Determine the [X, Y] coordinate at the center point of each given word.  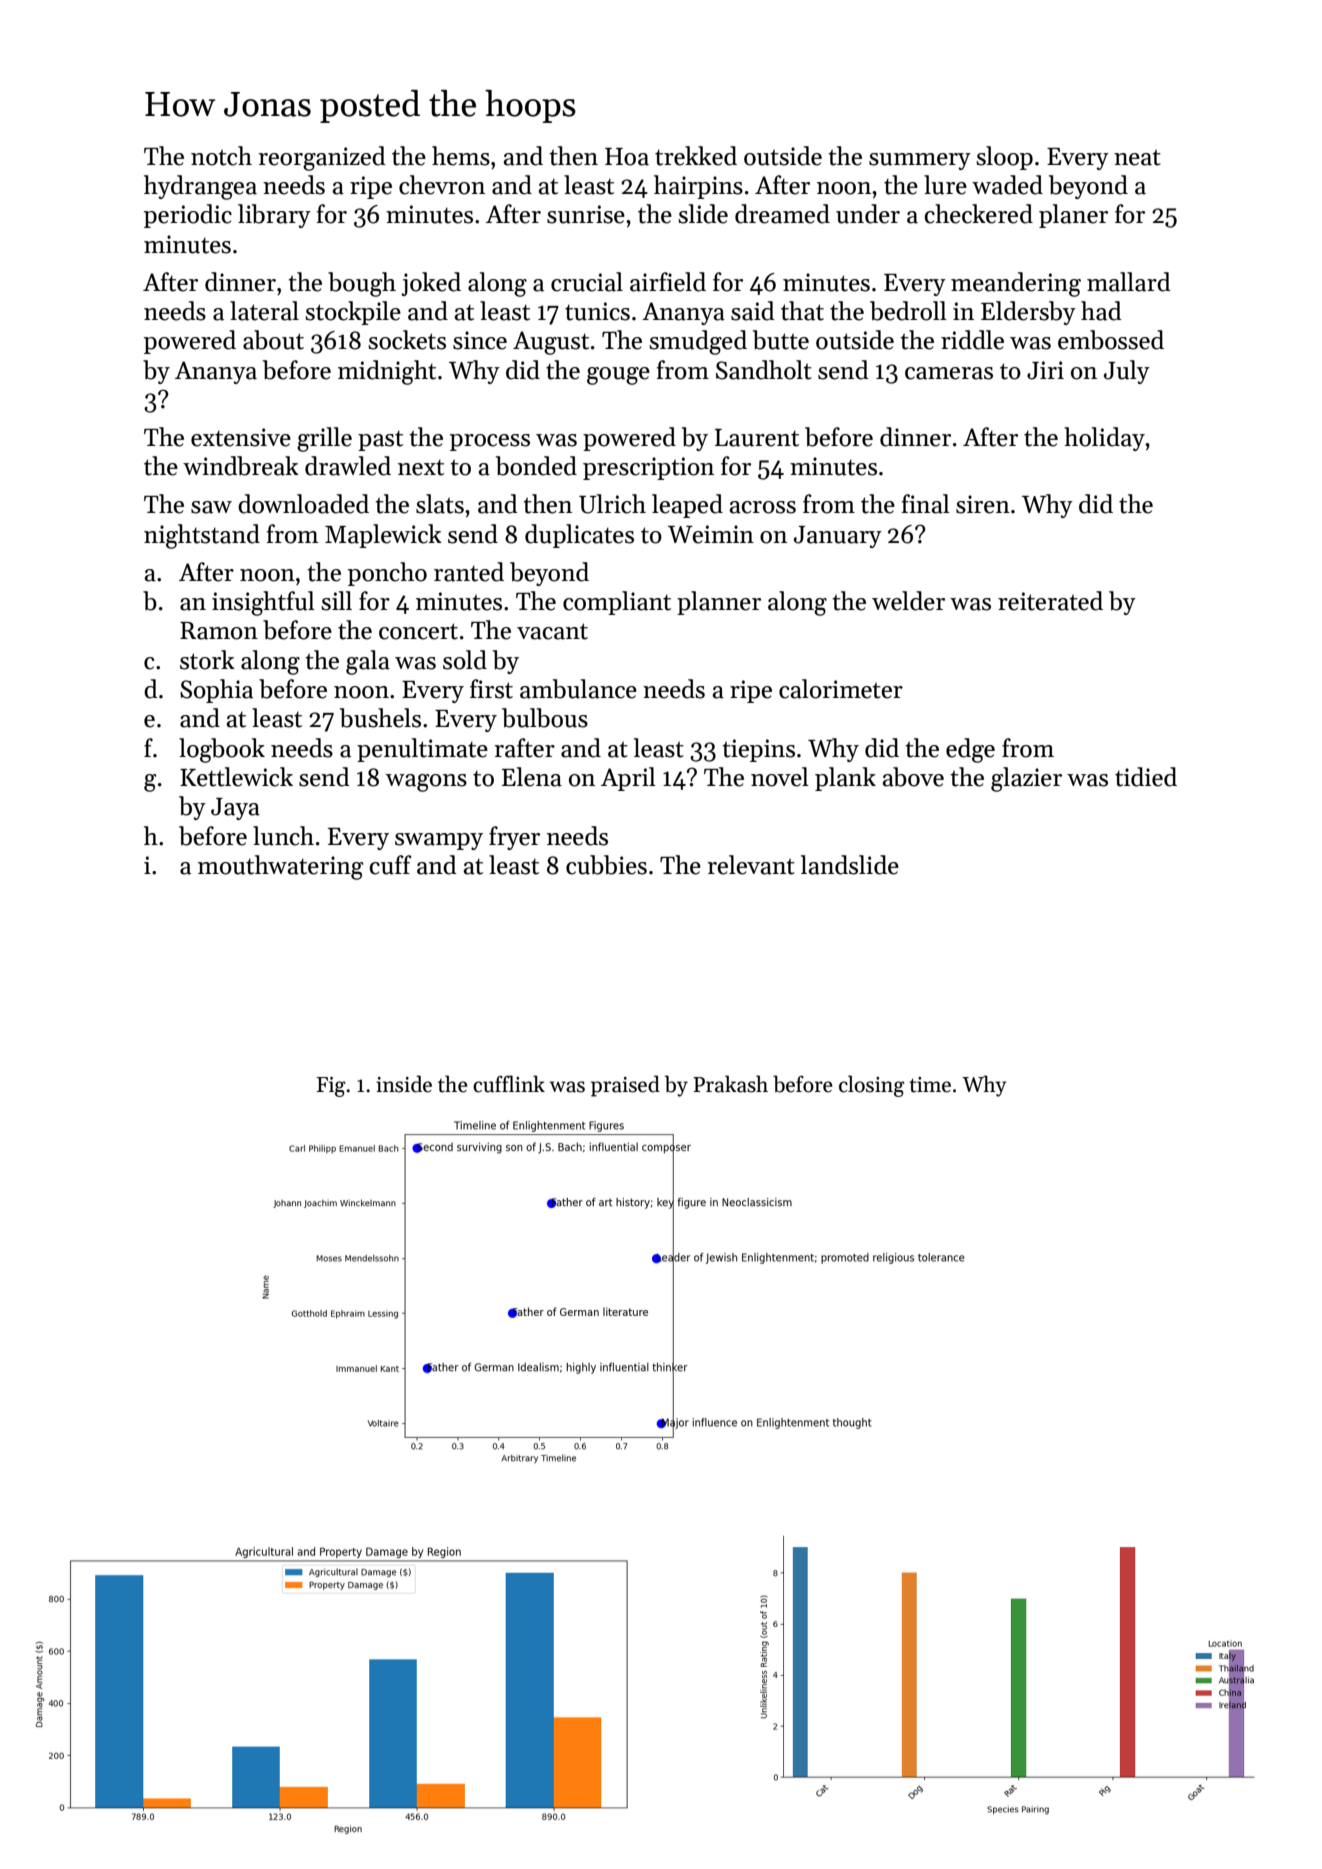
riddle [972, 340]
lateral [264, 311]
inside [404, 1084]
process [490, 442]
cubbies [606, 865]
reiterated [1050, 601]
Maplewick [383, 536]
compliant [617, 603]
